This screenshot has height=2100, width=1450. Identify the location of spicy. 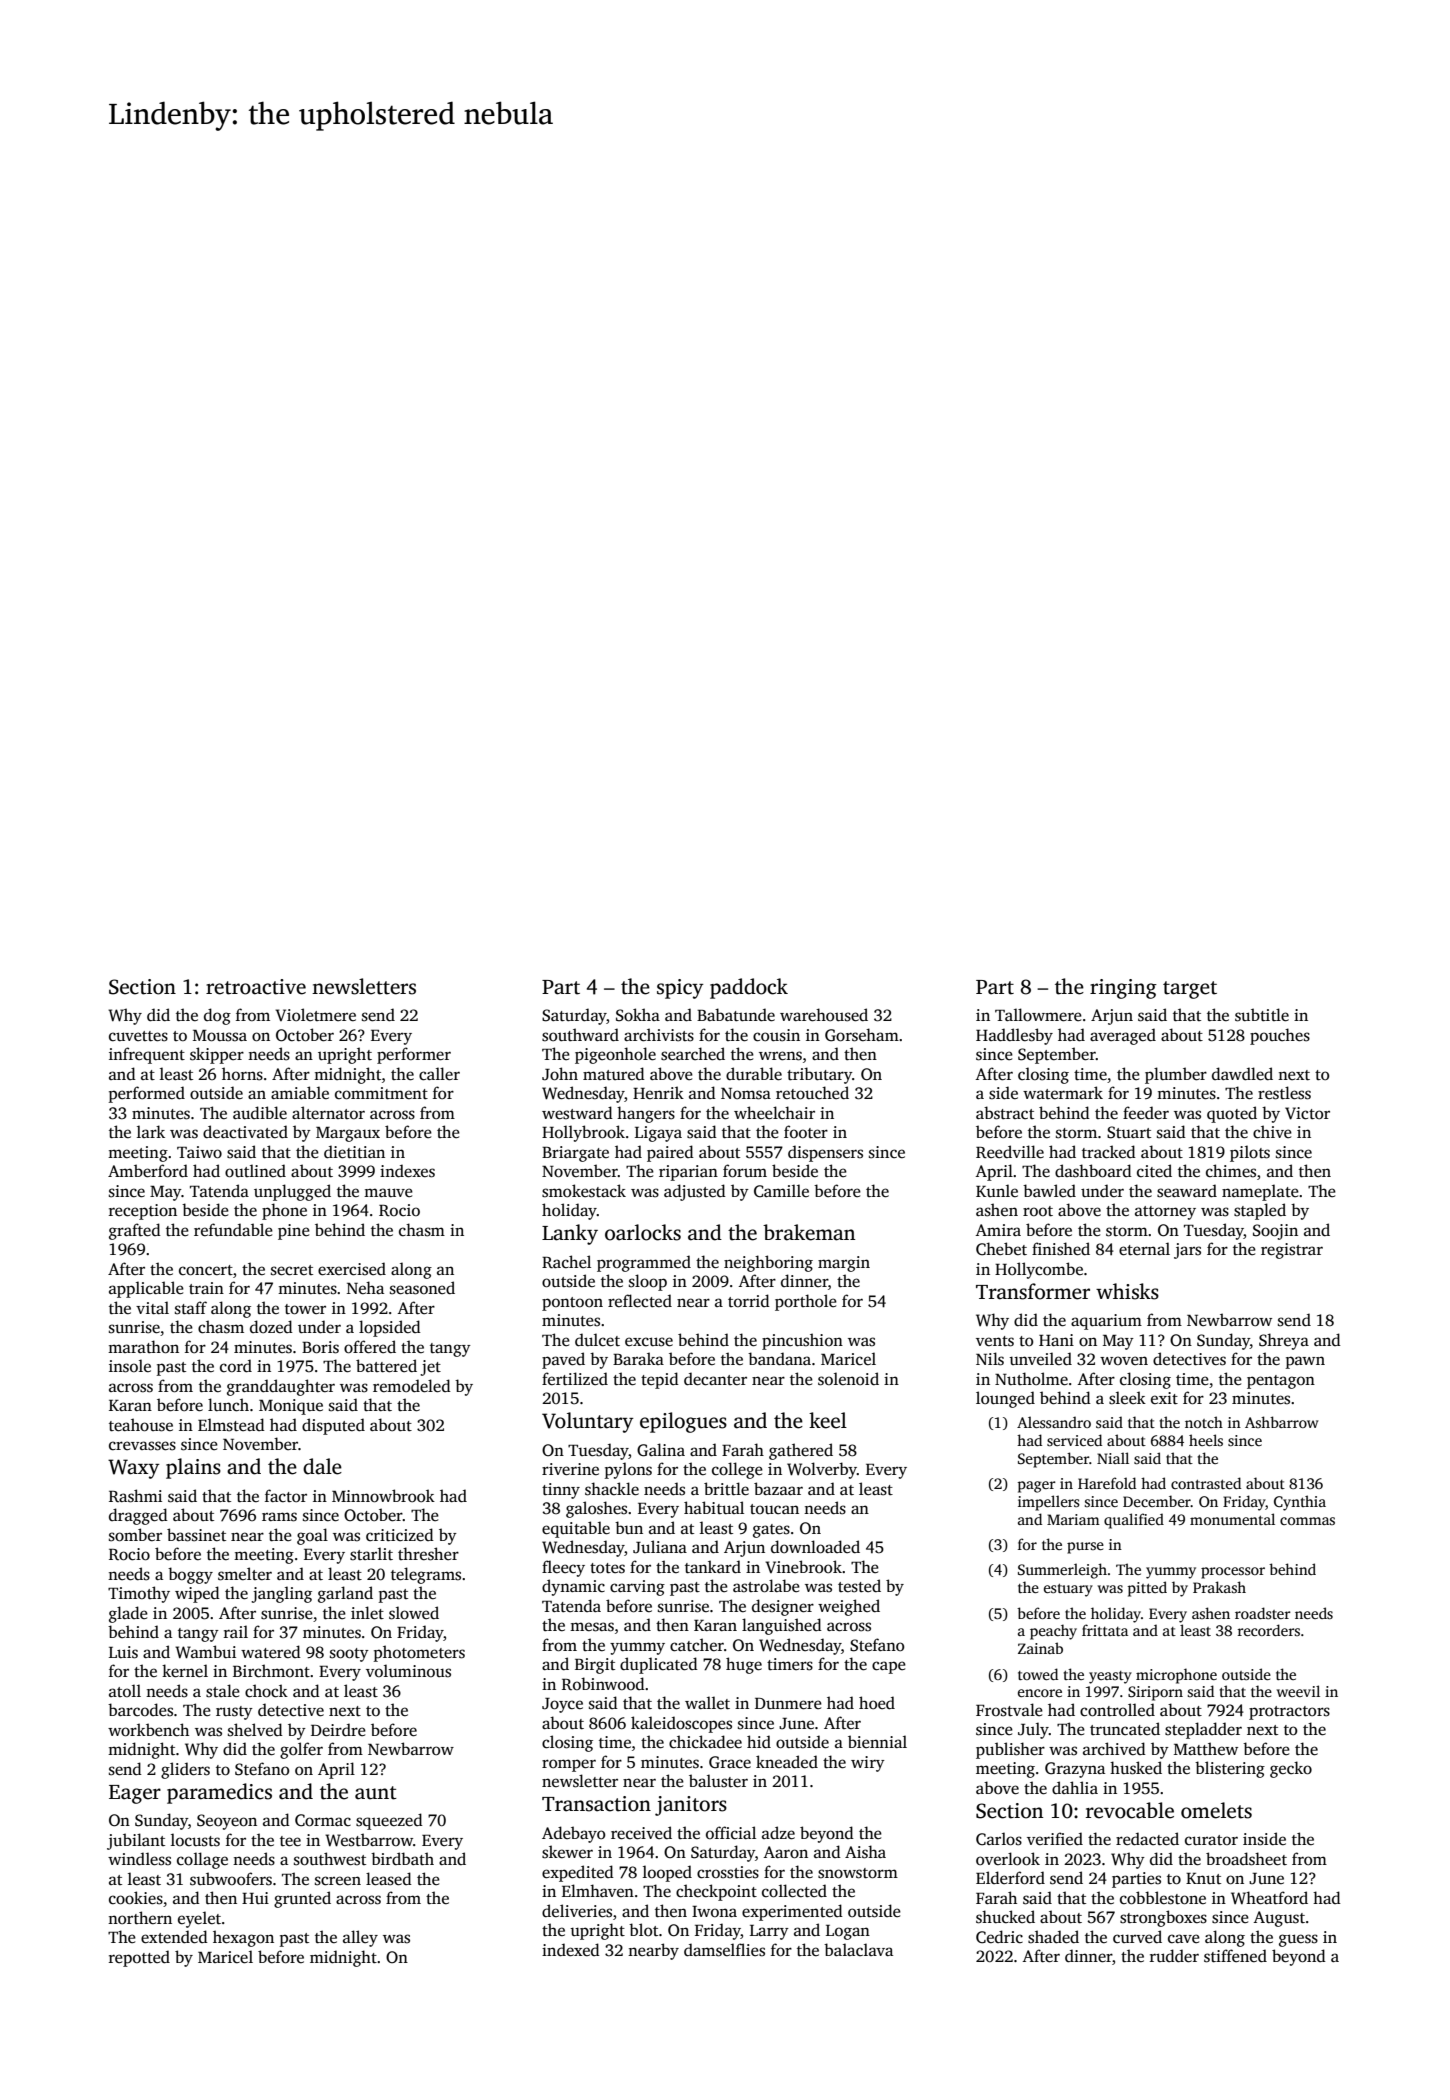
(680, 989).
